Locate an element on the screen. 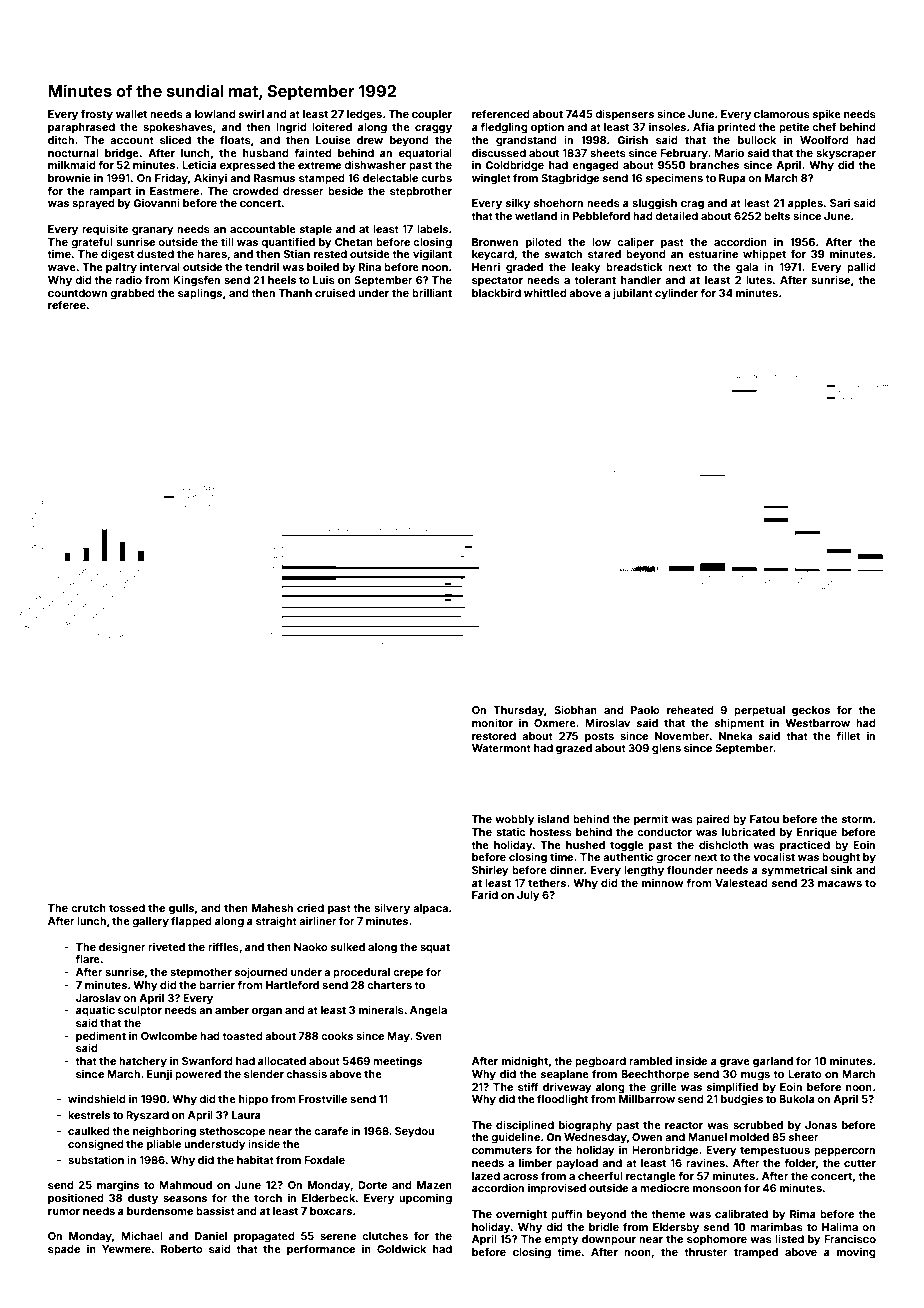 Image resolution: width=924 pixels, height=1308 pixels. whittled is located at coordinates (545, 293).
